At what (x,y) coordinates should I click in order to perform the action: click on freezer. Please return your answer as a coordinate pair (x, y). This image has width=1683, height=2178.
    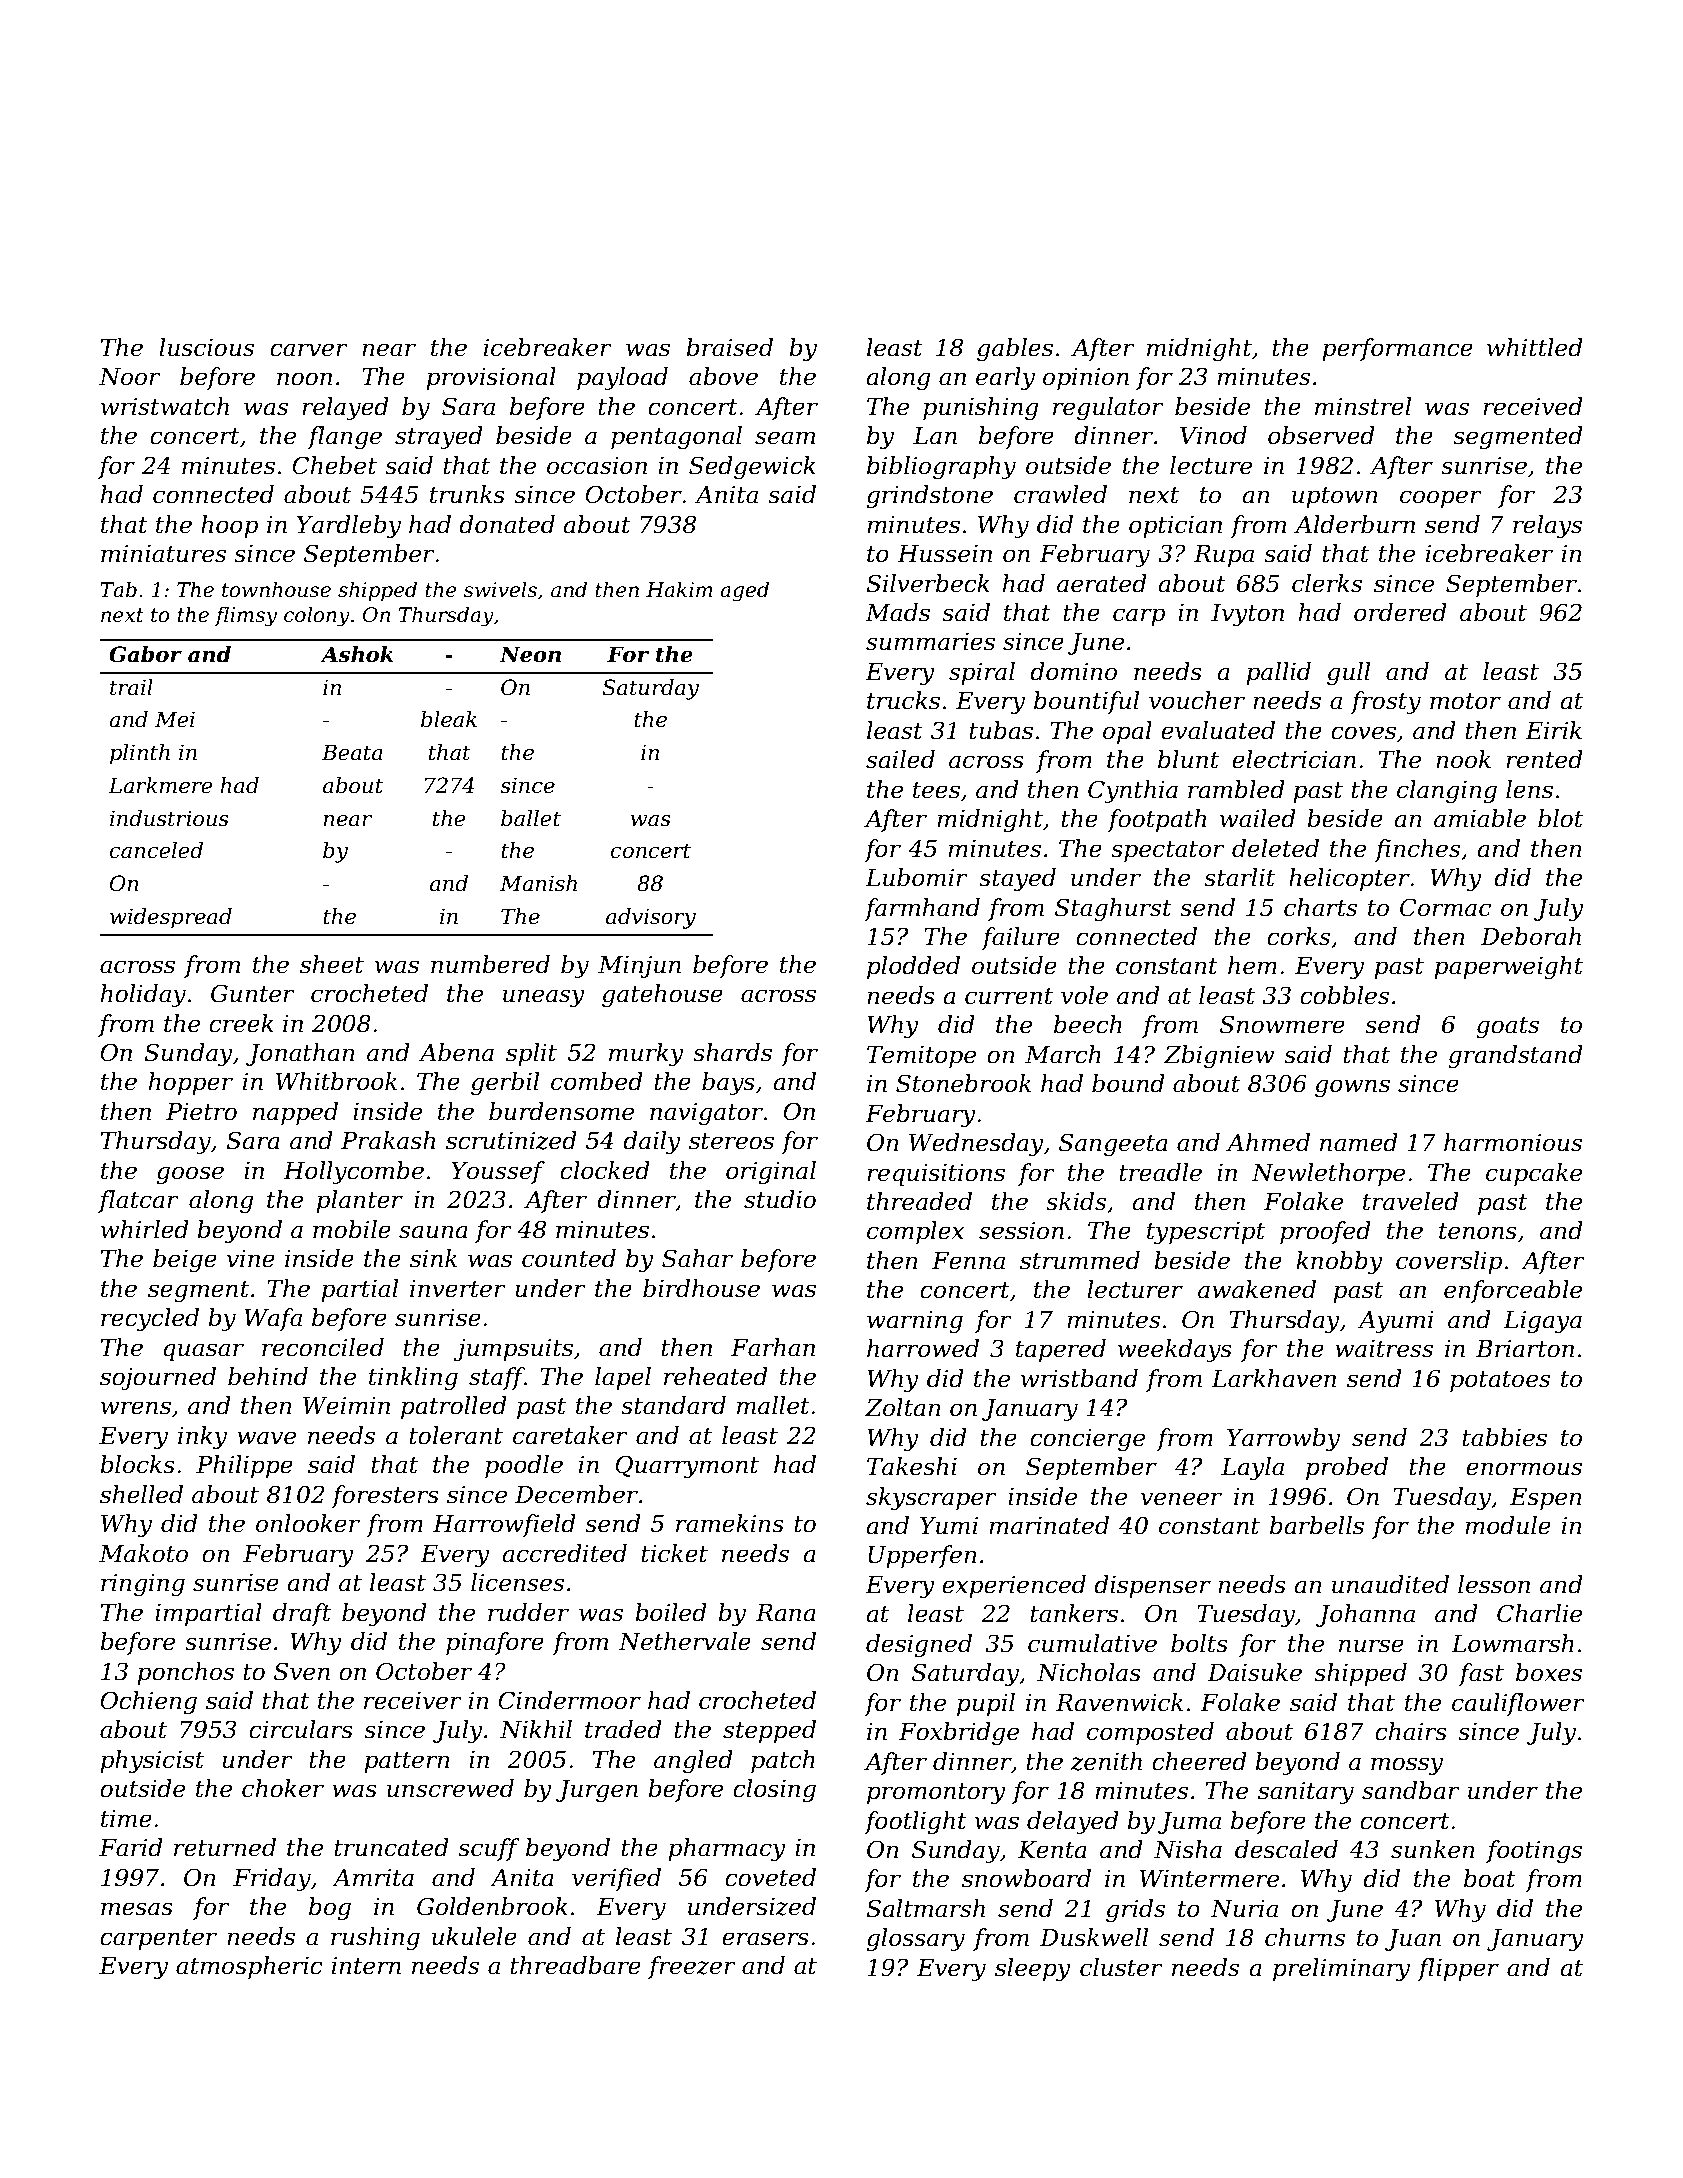
    Looking at the image, I should click on (692, 1967).
